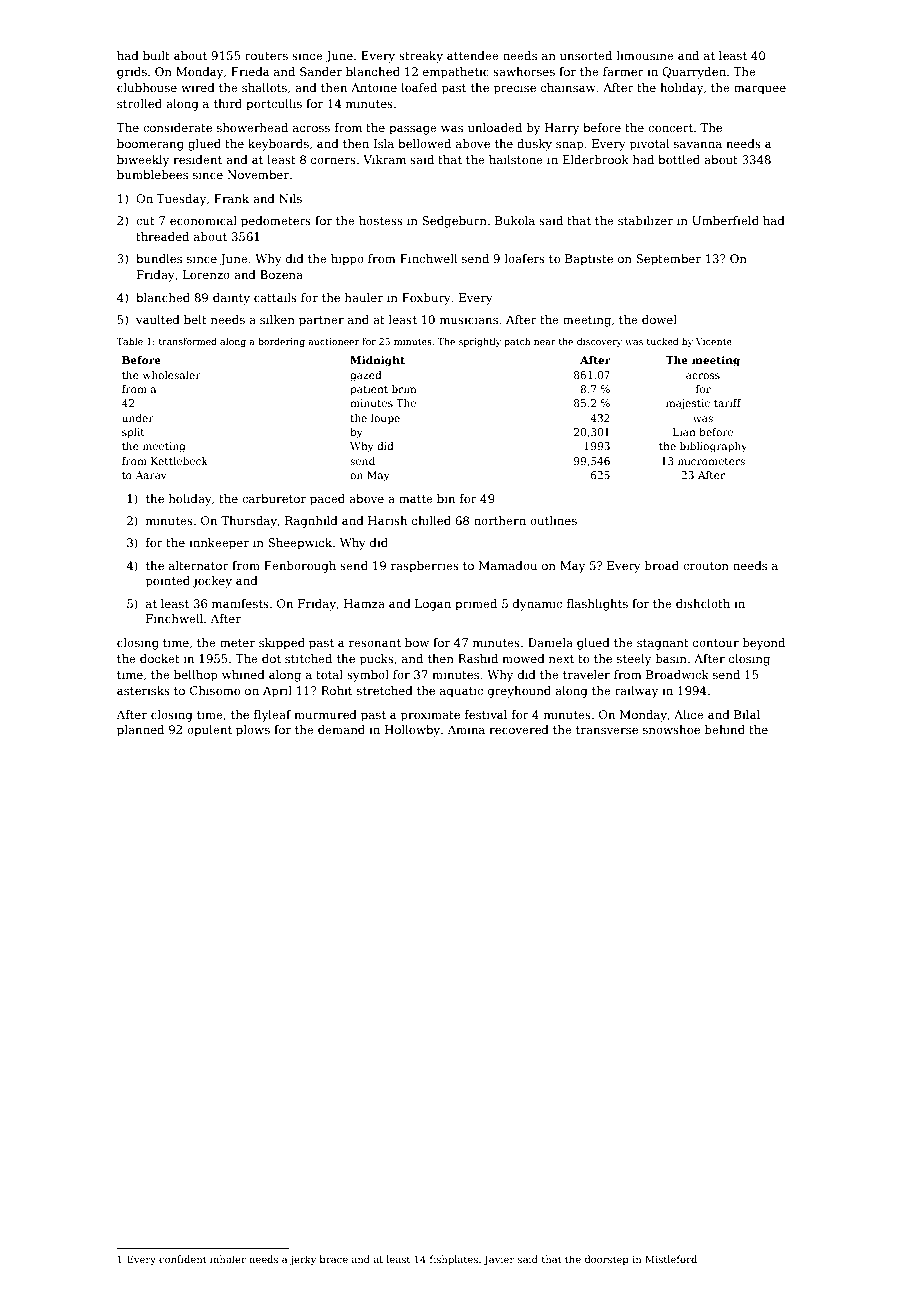 The height and width of the screenshot is (1316, 908). What do you see at coordinates (519, 729) in the screenshot?
I see `recovered` at bounding box center [519, 729].
